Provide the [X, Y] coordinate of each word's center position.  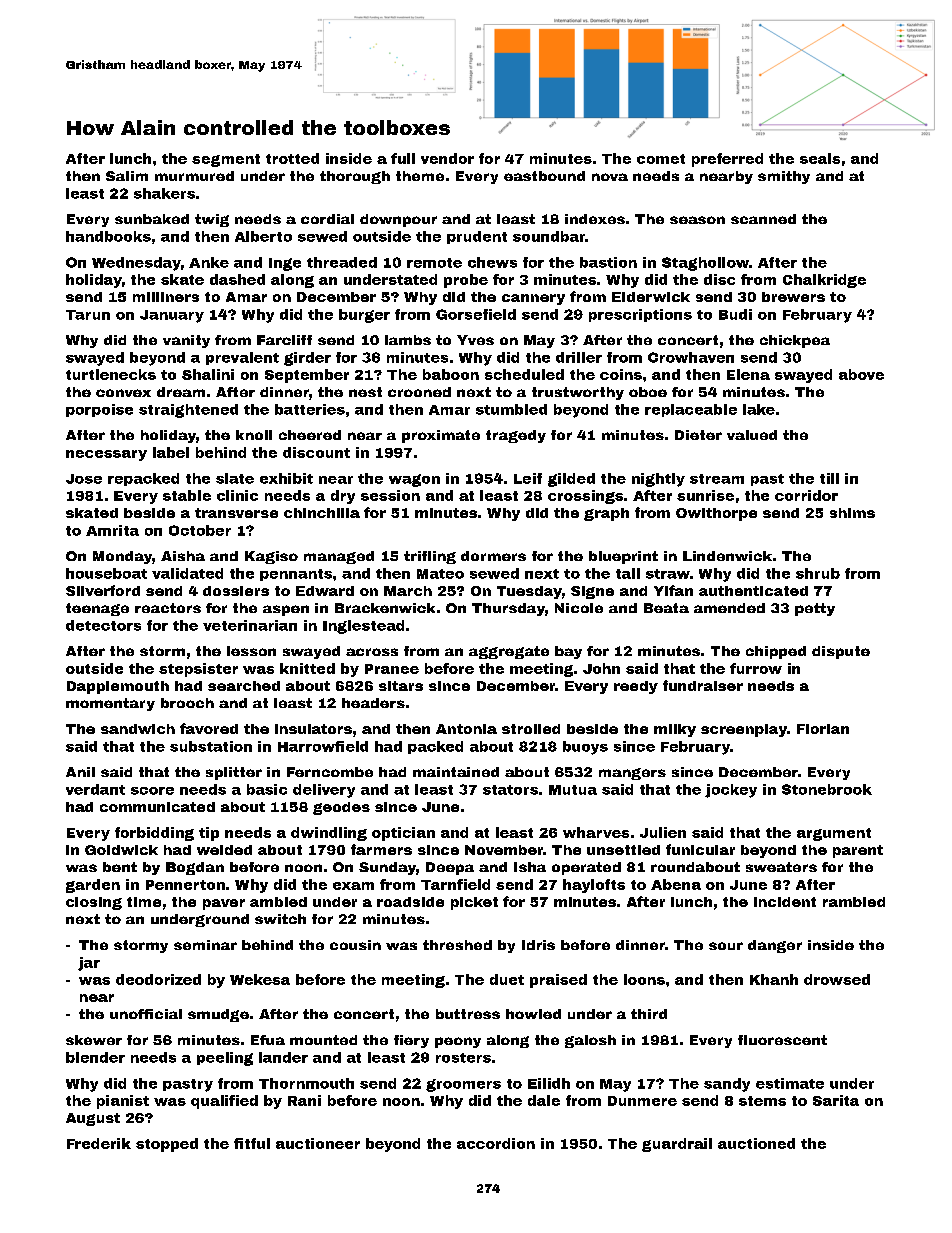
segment [226, 160]
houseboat [106, 573]
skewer [94, 1040]
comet [661, 159]
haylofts [594, 886]
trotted [292, 158]
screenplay [744, 730]
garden [93, 886]
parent [858, 851]
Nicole [579, 608]
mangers [632, 774]
